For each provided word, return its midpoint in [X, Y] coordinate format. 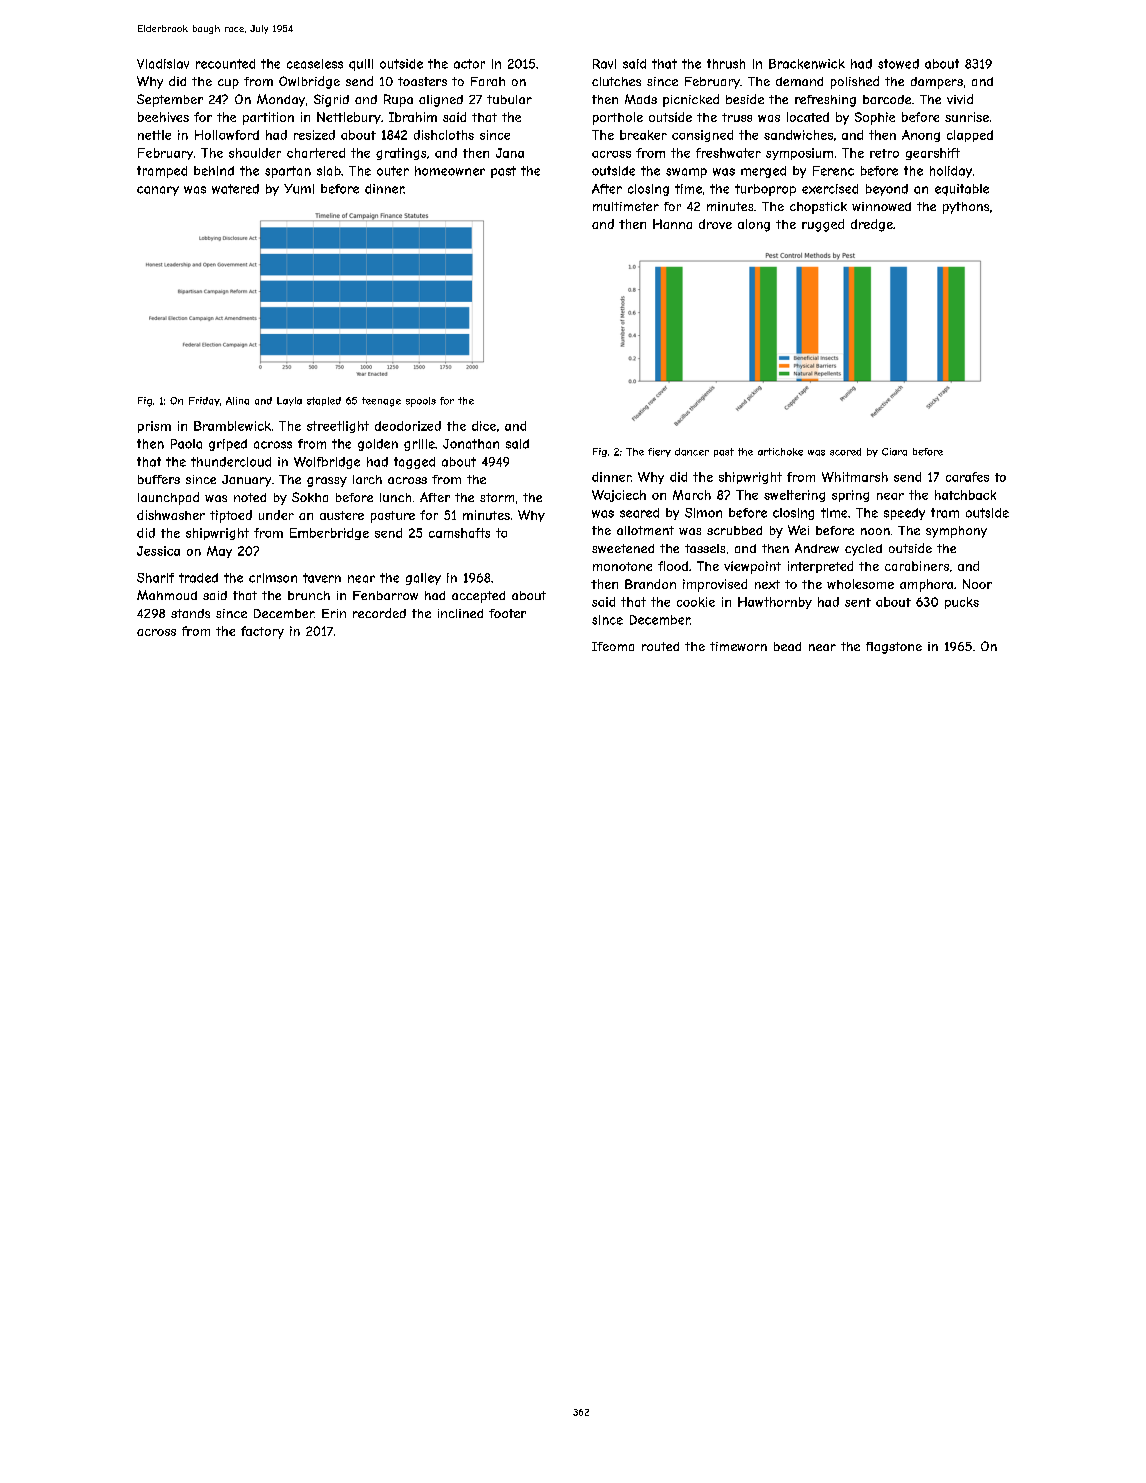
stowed [898, 64]
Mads [641, 99]
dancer [692, 452]
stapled [324, 401]
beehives [163, 117]
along [754, 225]
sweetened [623, 548]
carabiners [917, 566]
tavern [322, 578]
